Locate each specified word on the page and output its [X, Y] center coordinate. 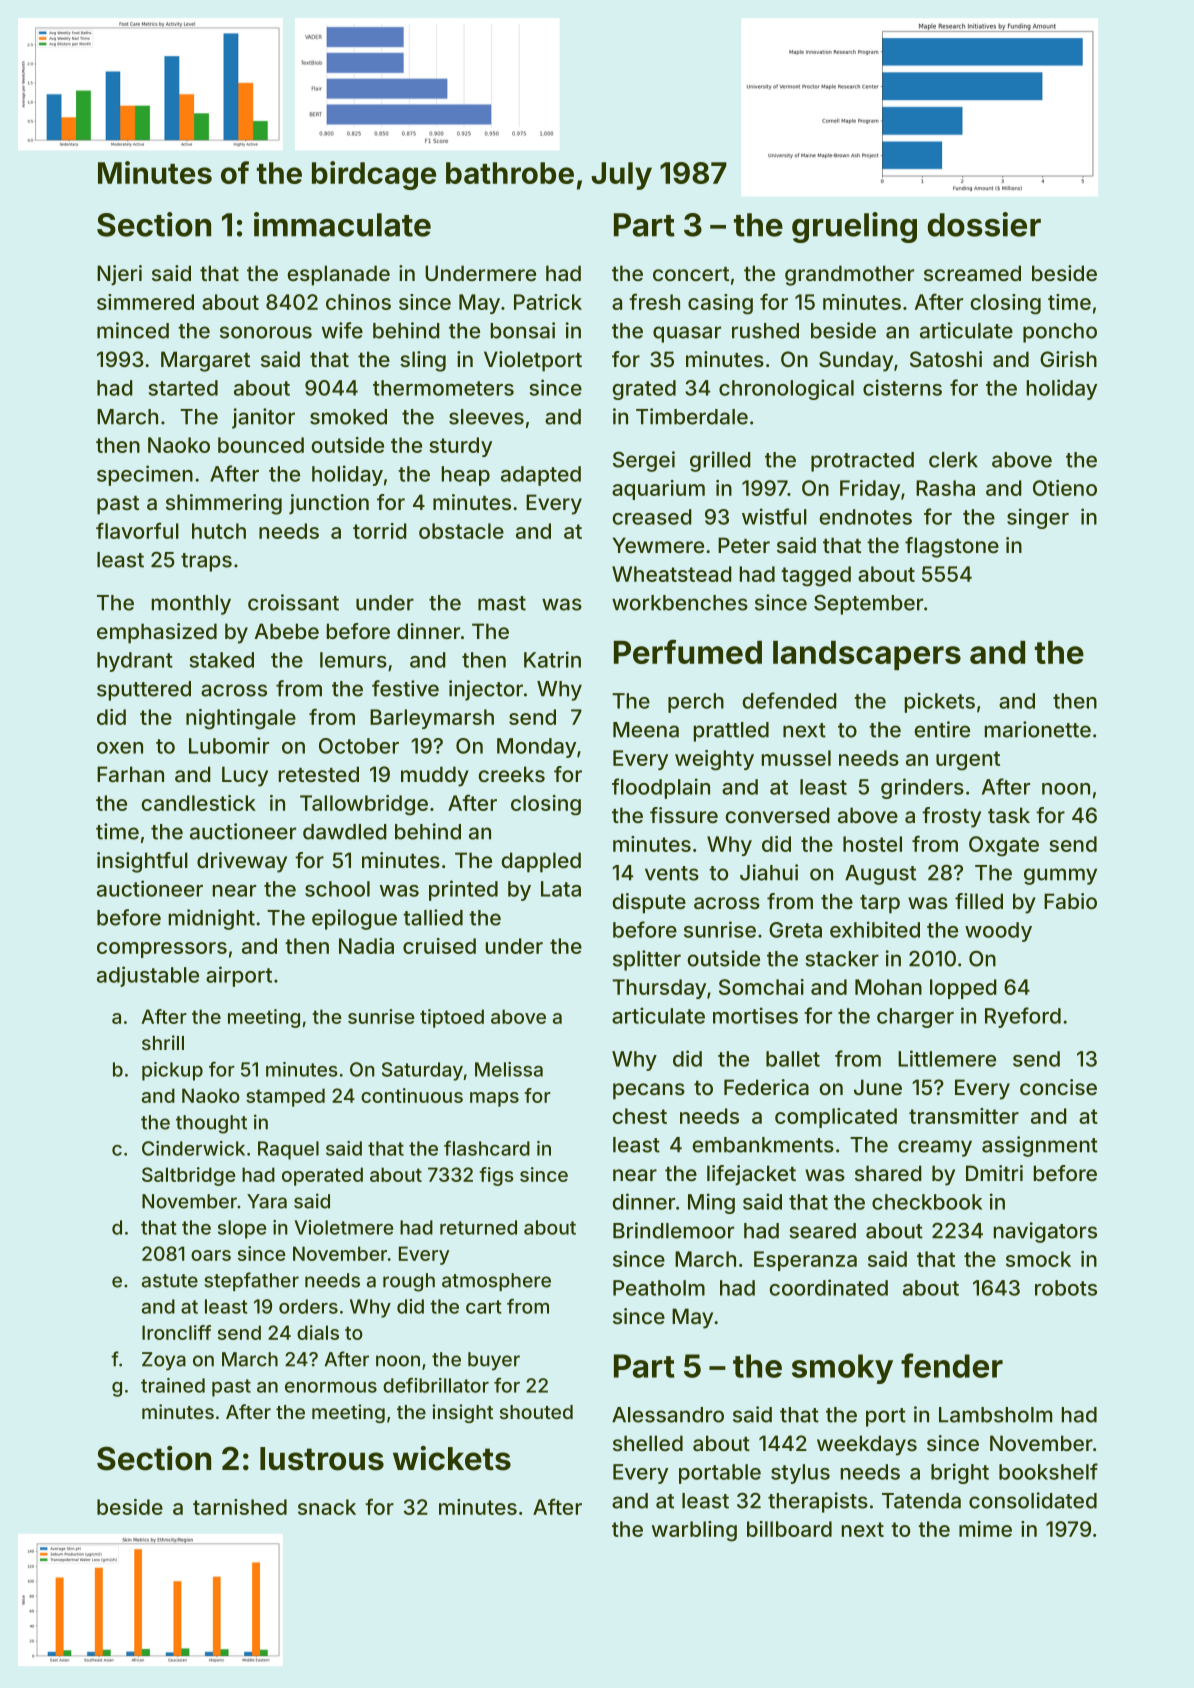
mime [985, 1529]
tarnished [240, 1507]
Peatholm [659, 1288]
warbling [694, 1531]
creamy [935, 1148]
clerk [953, 460]
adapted [541, 476]
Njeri [119, 275]
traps [206, 562]
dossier [984, 224]
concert [691, 274]
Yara [267, 1201]
